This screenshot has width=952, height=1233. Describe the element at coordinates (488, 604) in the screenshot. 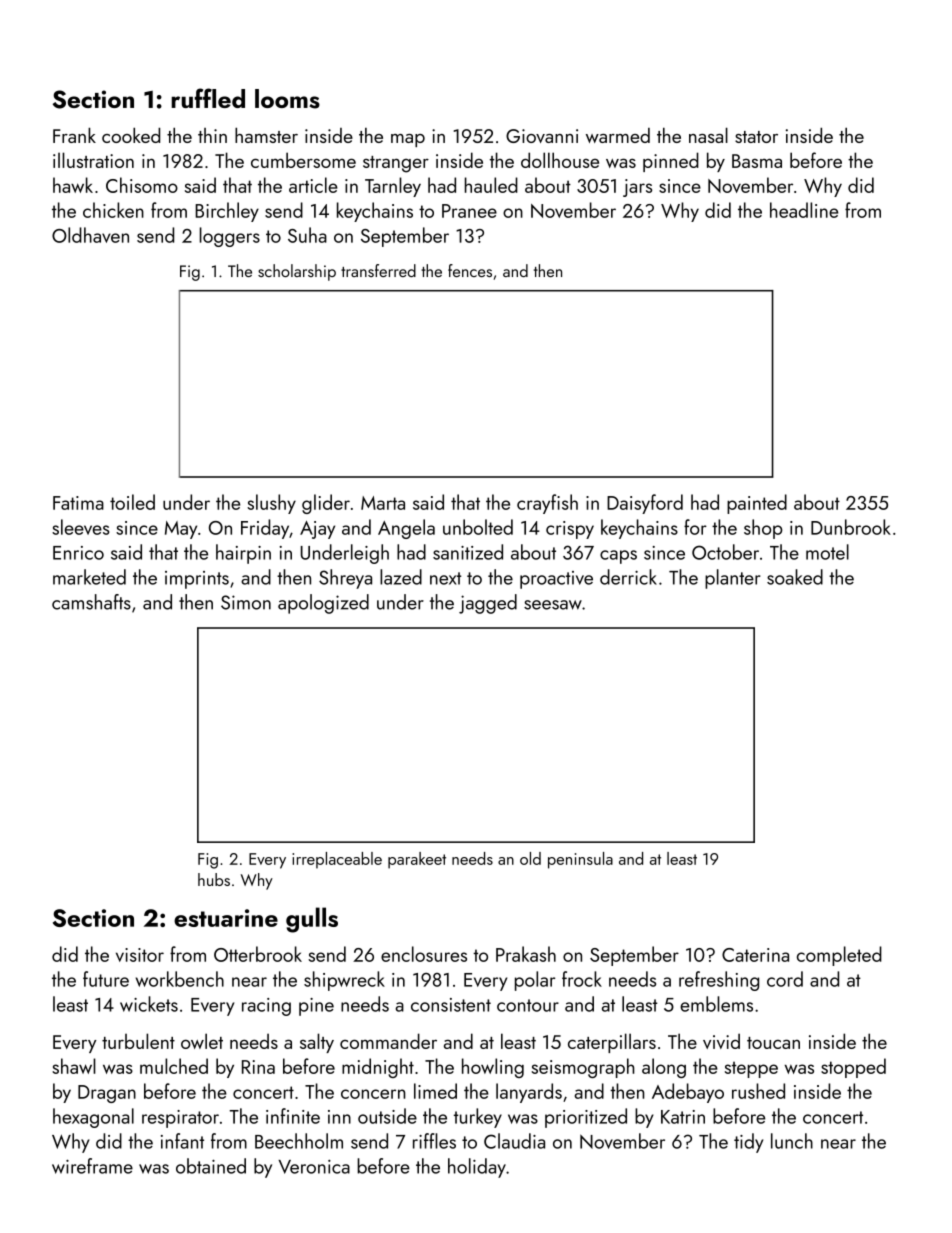

I see `jagged` at that location.
